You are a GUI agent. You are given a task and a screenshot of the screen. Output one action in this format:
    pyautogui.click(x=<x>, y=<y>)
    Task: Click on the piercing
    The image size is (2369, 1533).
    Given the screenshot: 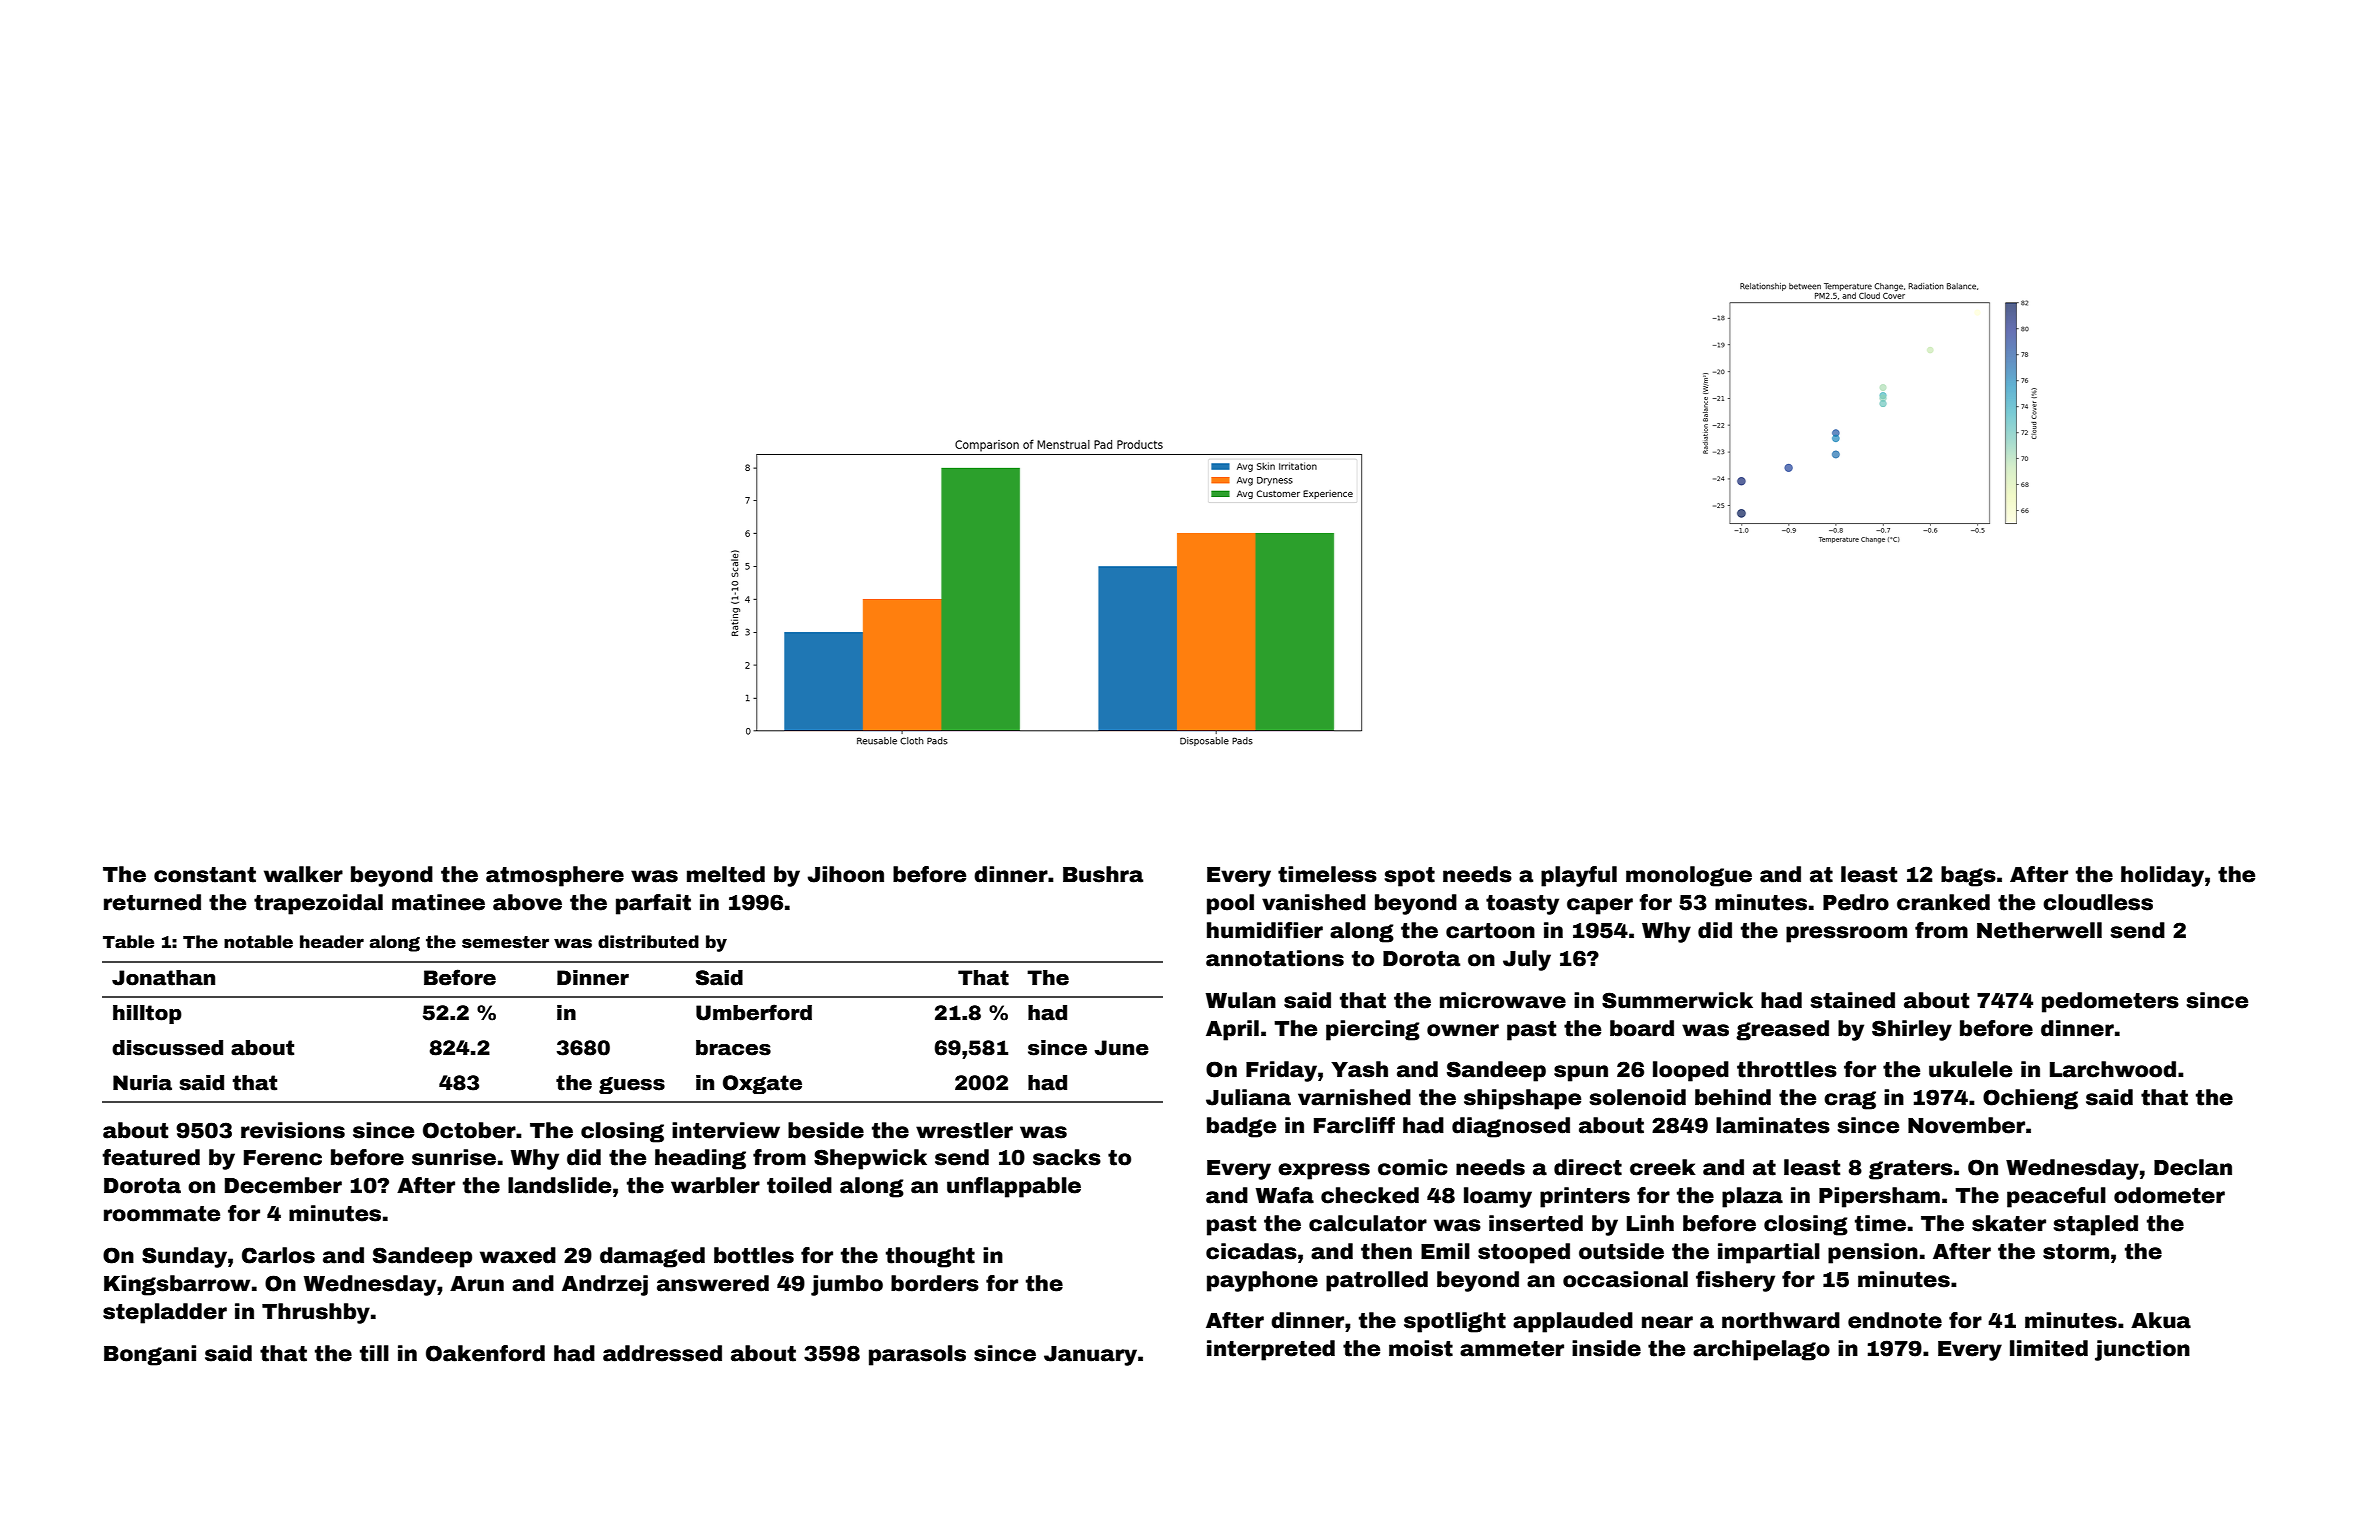 What is the action you would take?
    pyautogui.click(x=1373, y=1030)
